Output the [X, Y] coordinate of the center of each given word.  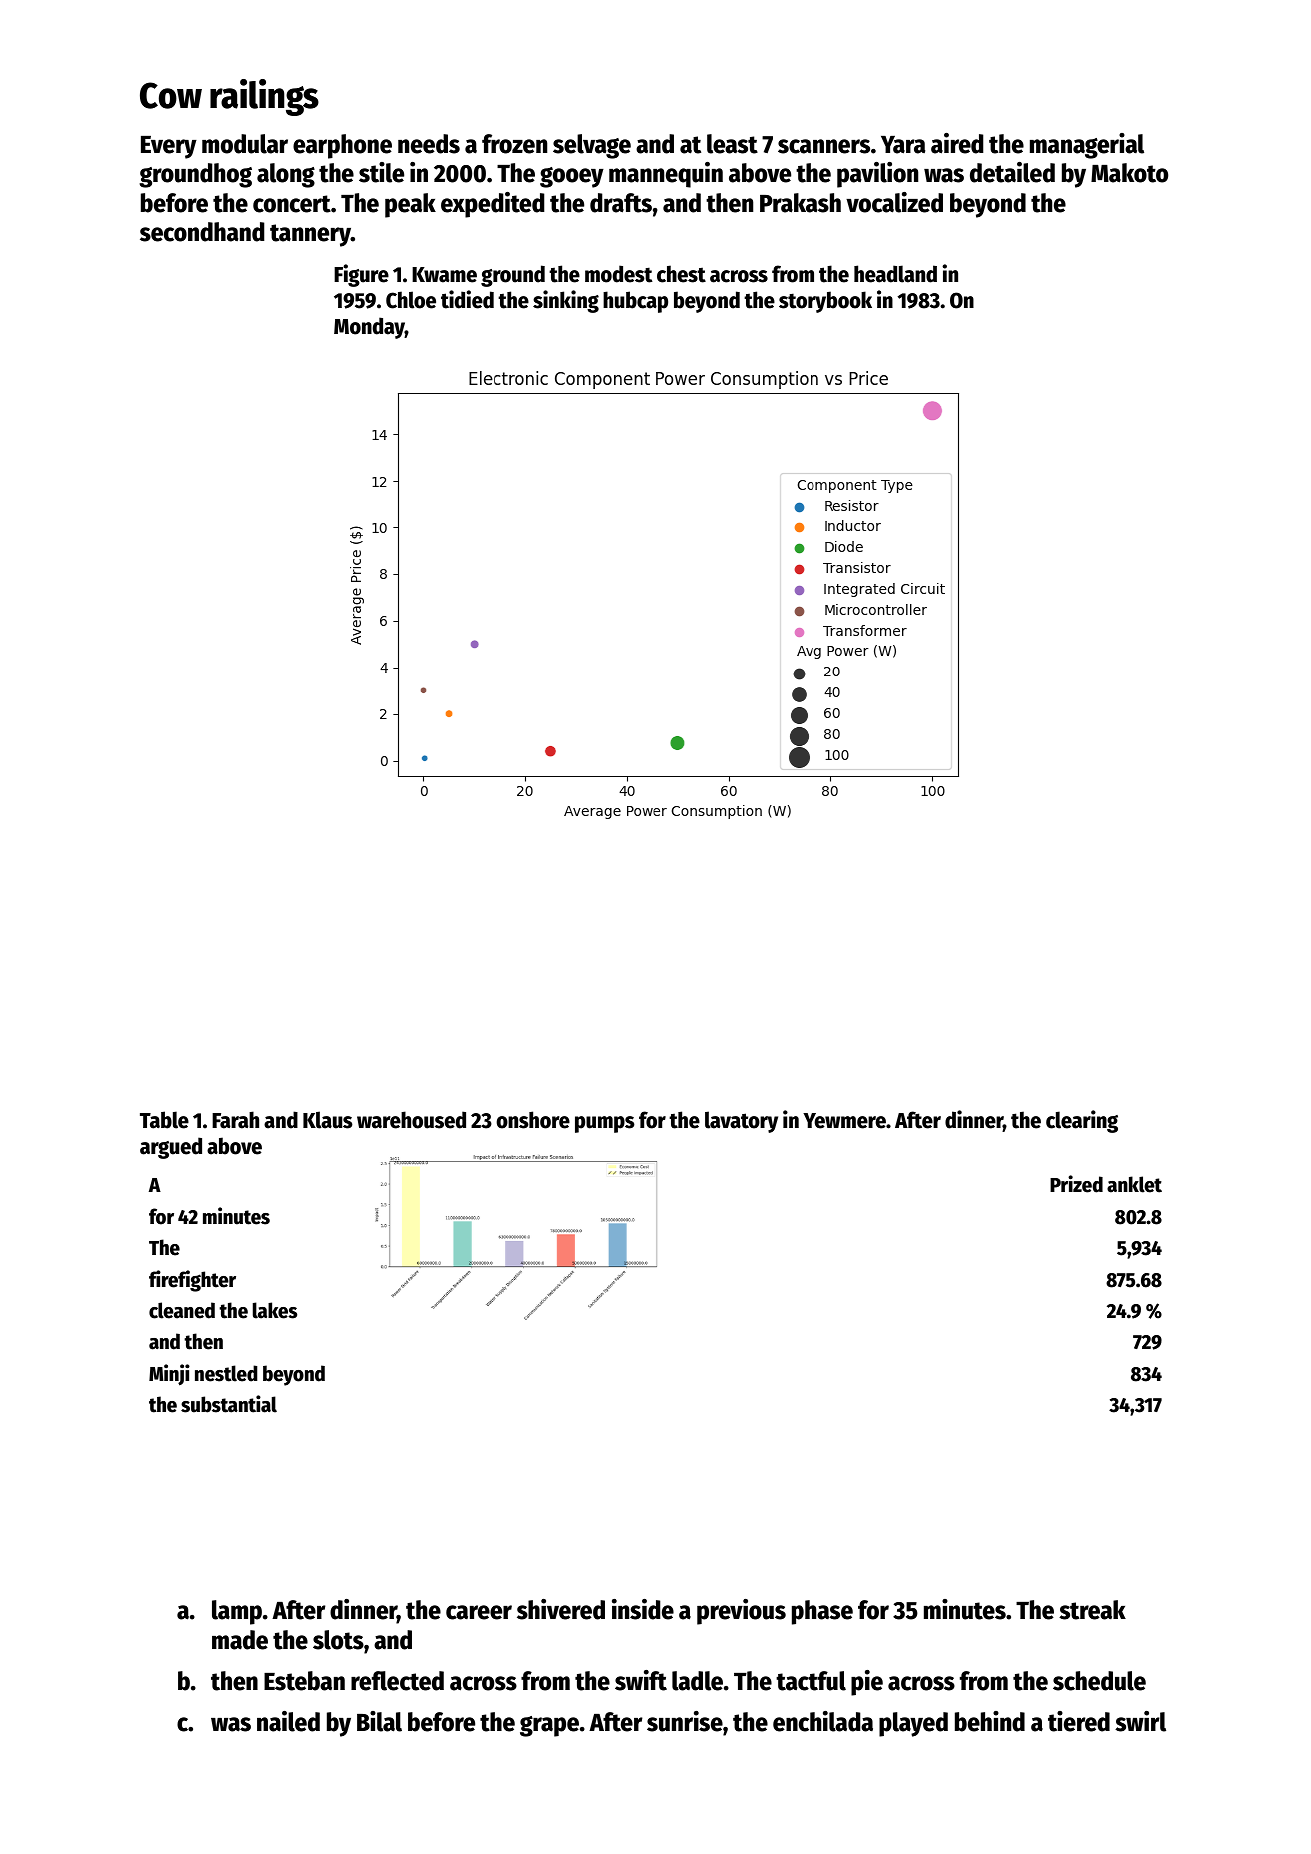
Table [164, 1120]
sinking [566, 301]
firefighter [192, 1281]
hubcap [635, 302]
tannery [310, 235]
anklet [1134, 1184]
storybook [825, 302]
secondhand [202, 232]
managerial [1087, 146]
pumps [605, 1124]
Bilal [379, 1721]
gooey [572, 177]
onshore [533, 1120]
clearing [1082, 1121]
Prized [1076, 1184]
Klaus [328, 1120]
